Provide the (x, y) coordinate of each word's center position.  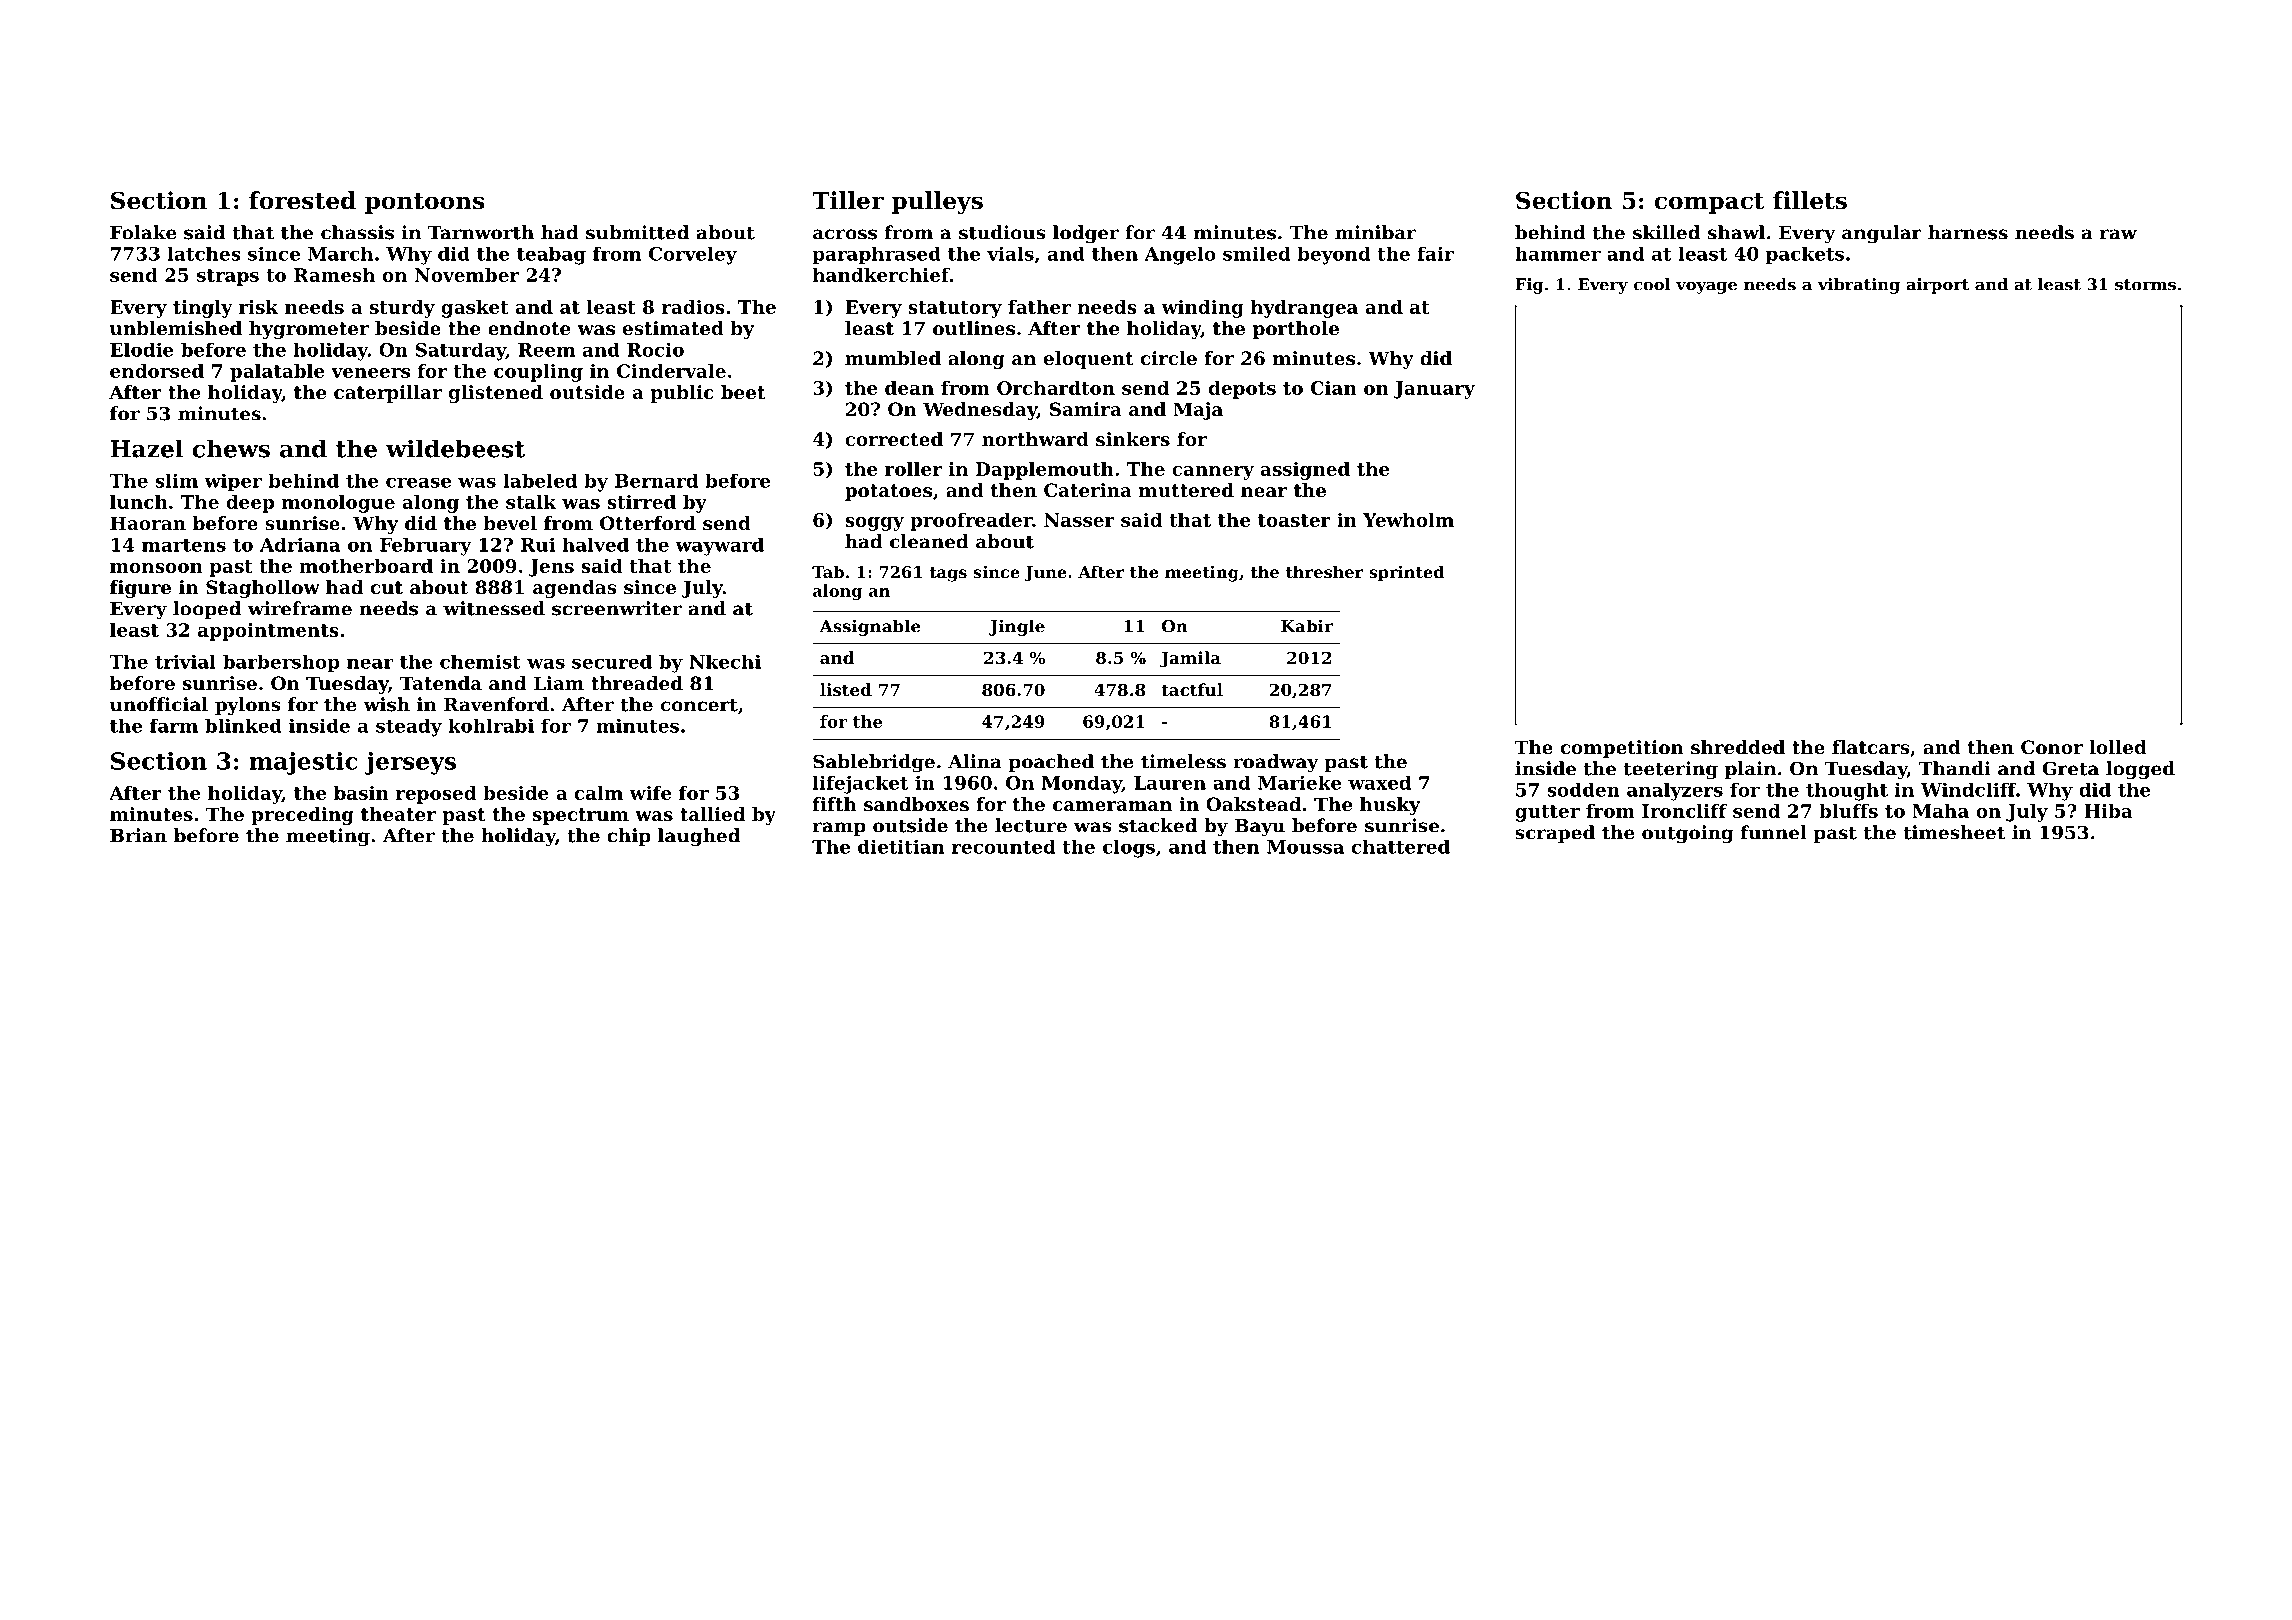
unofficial (159, 704)
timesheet (1954, 832)
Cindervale (671, 371)
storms (2145, 285)
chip (629, 837)
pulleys (937, 202)
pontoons (424, 203)
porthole (1296, 330)
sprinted (1406, 573)
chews (231, 448)
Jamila (1190, 659)
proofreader (971, 522)
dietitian (901, 847)
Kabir (1307, 626)
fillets (1810, 200)
